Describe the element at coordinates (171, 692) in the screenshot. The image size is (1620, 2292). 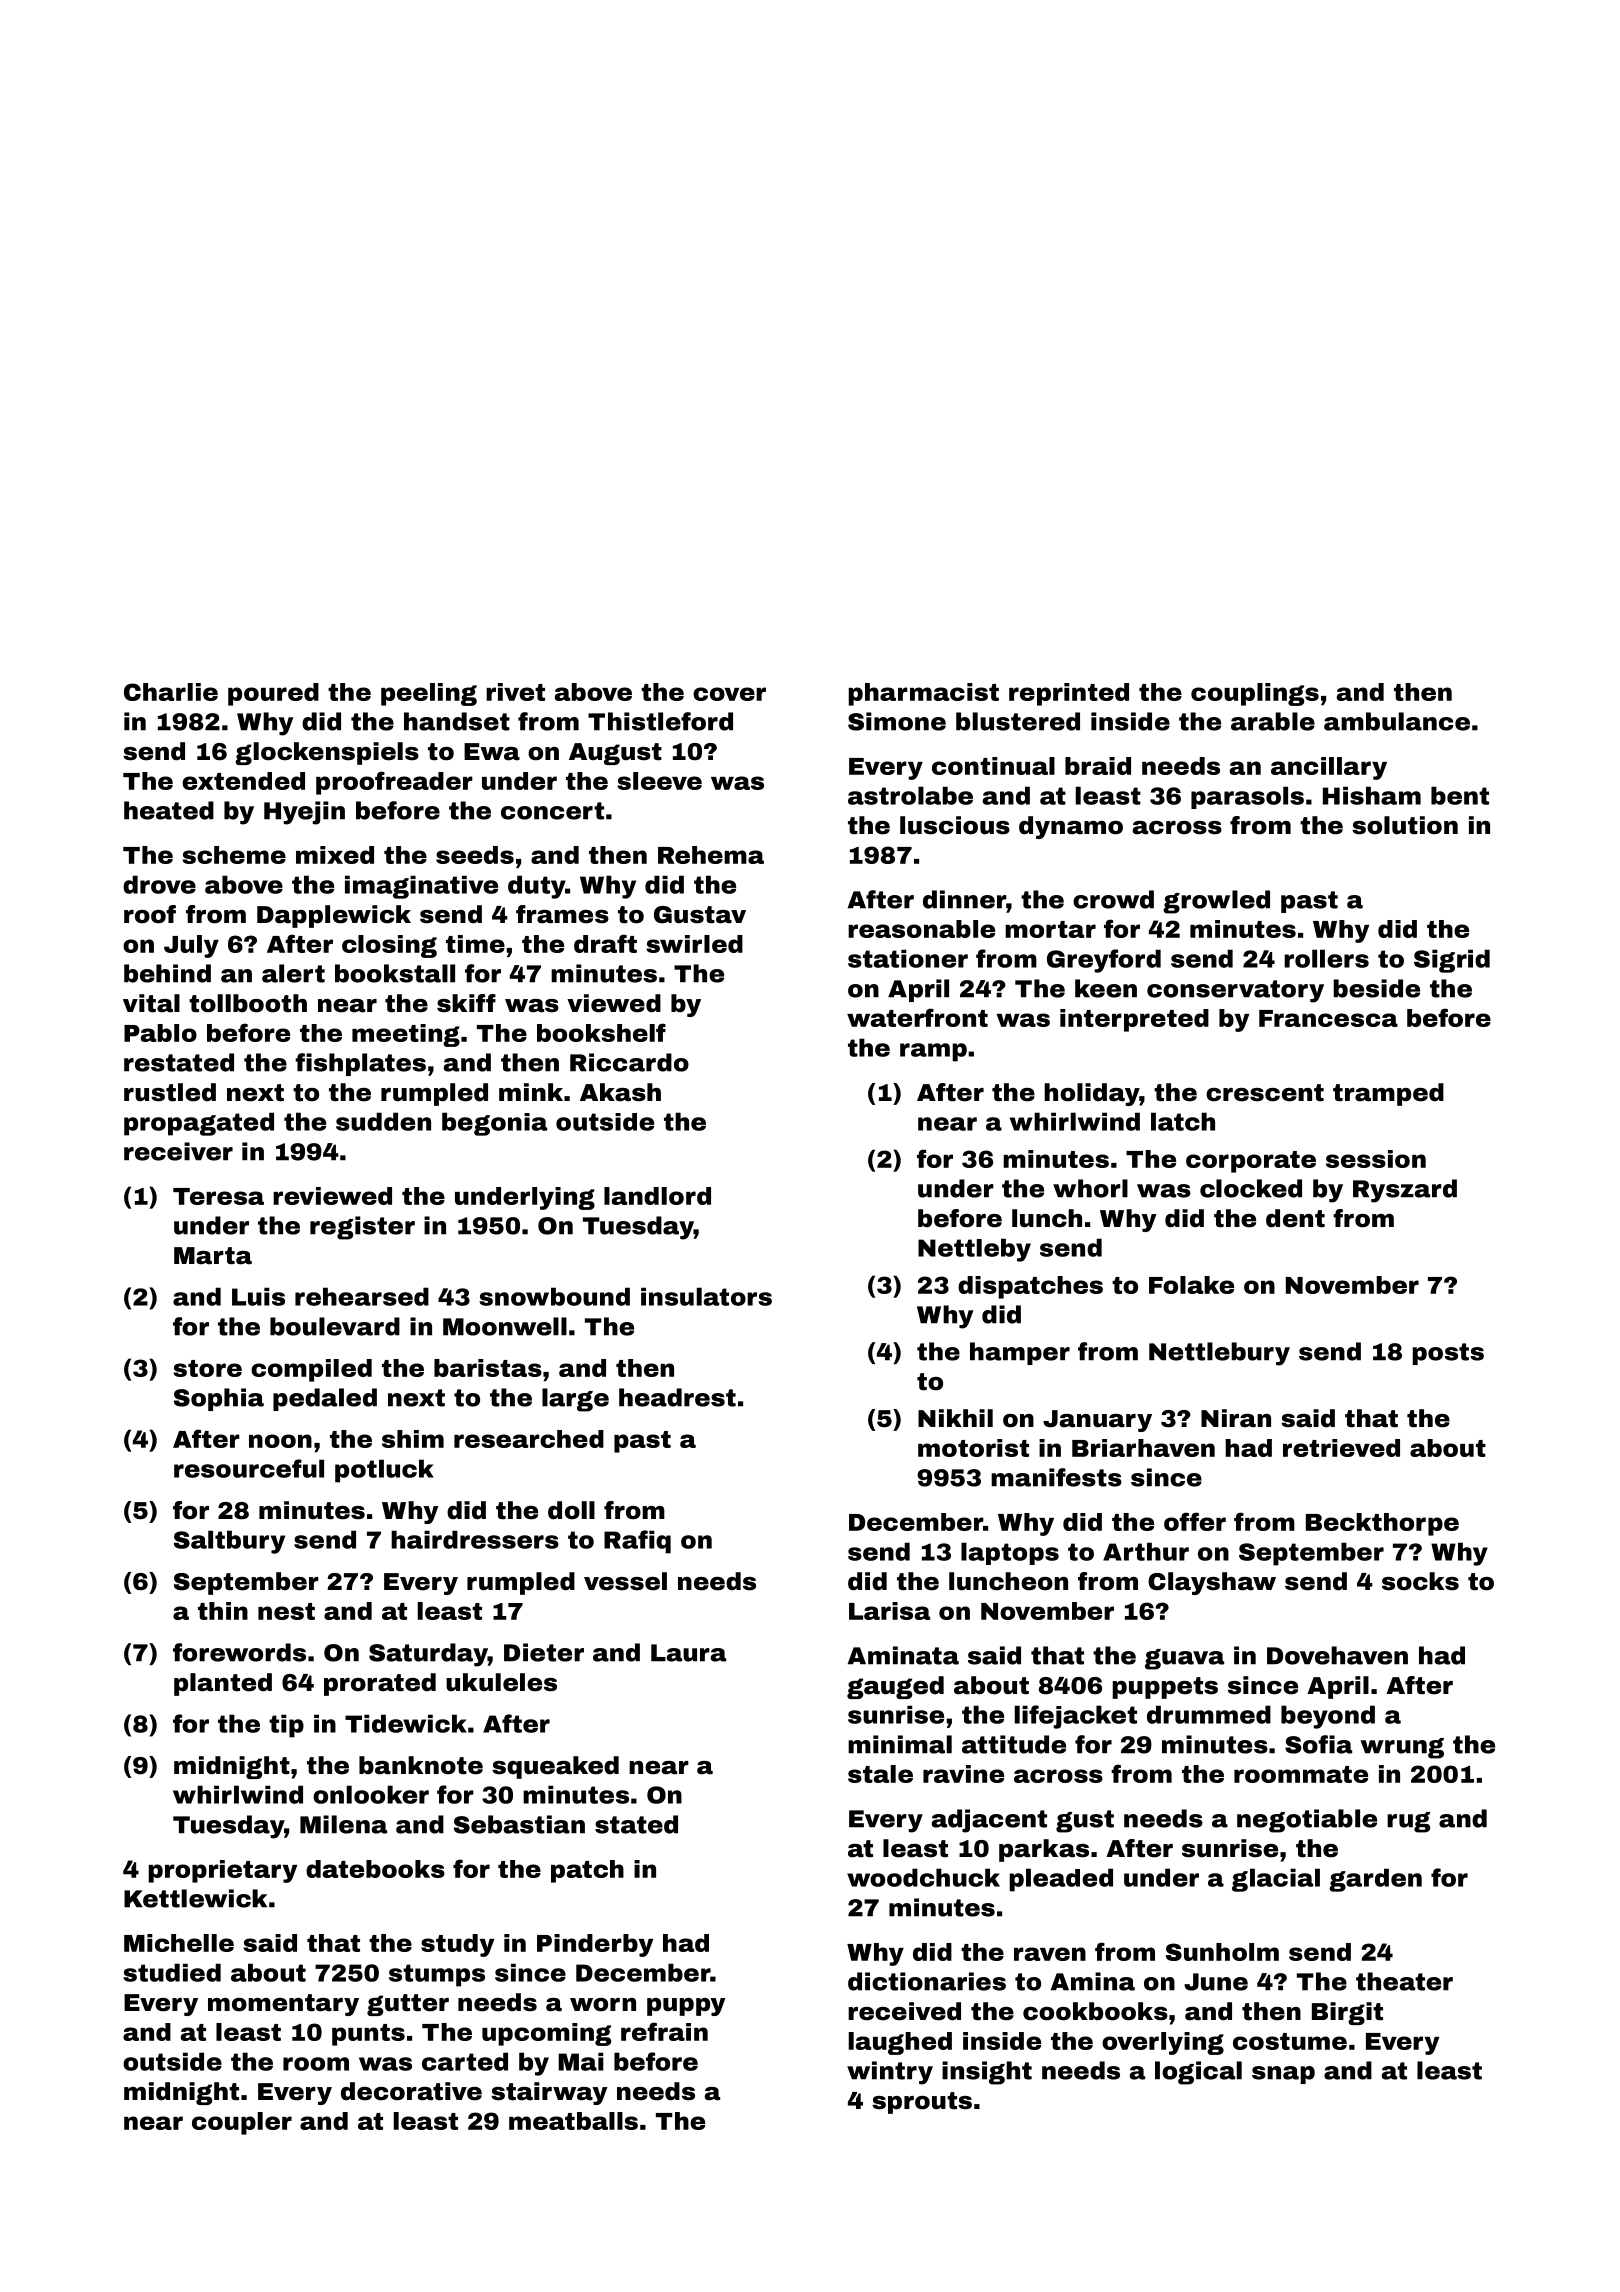
I see `Charlie` at that location.
